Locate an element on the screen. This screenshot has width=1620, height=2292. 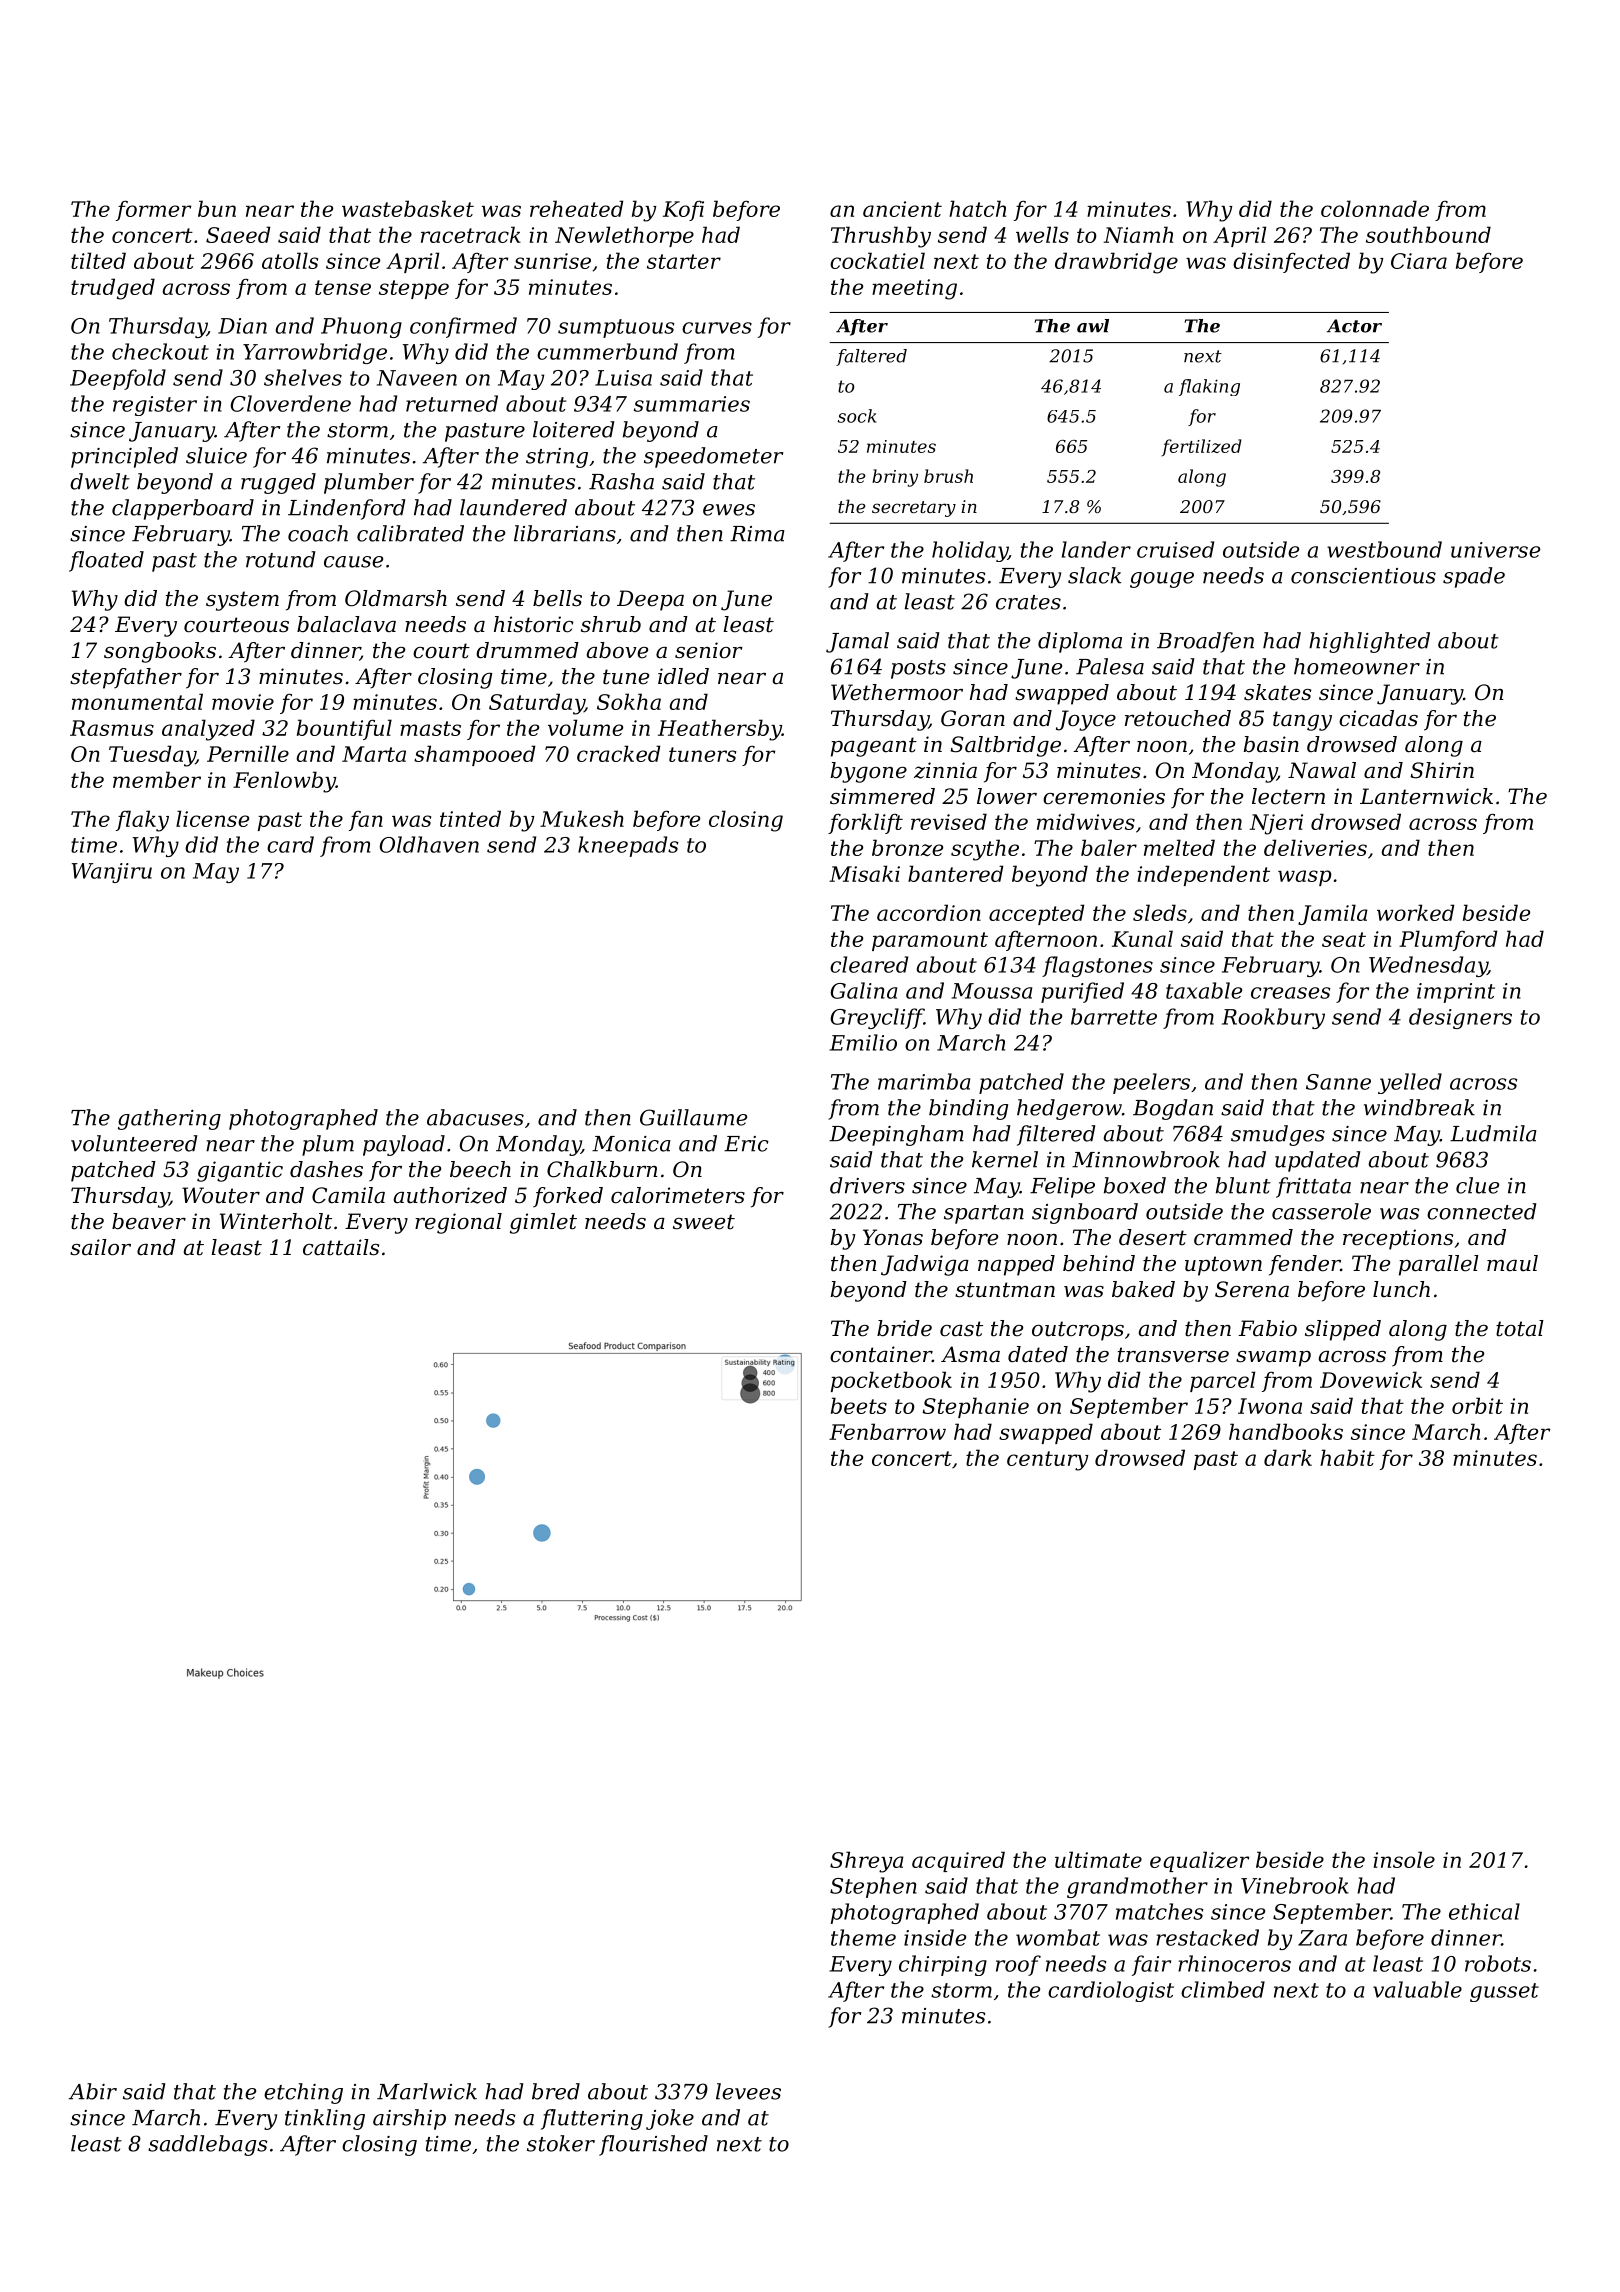
Eric is located at coordinates (746, 1144).
